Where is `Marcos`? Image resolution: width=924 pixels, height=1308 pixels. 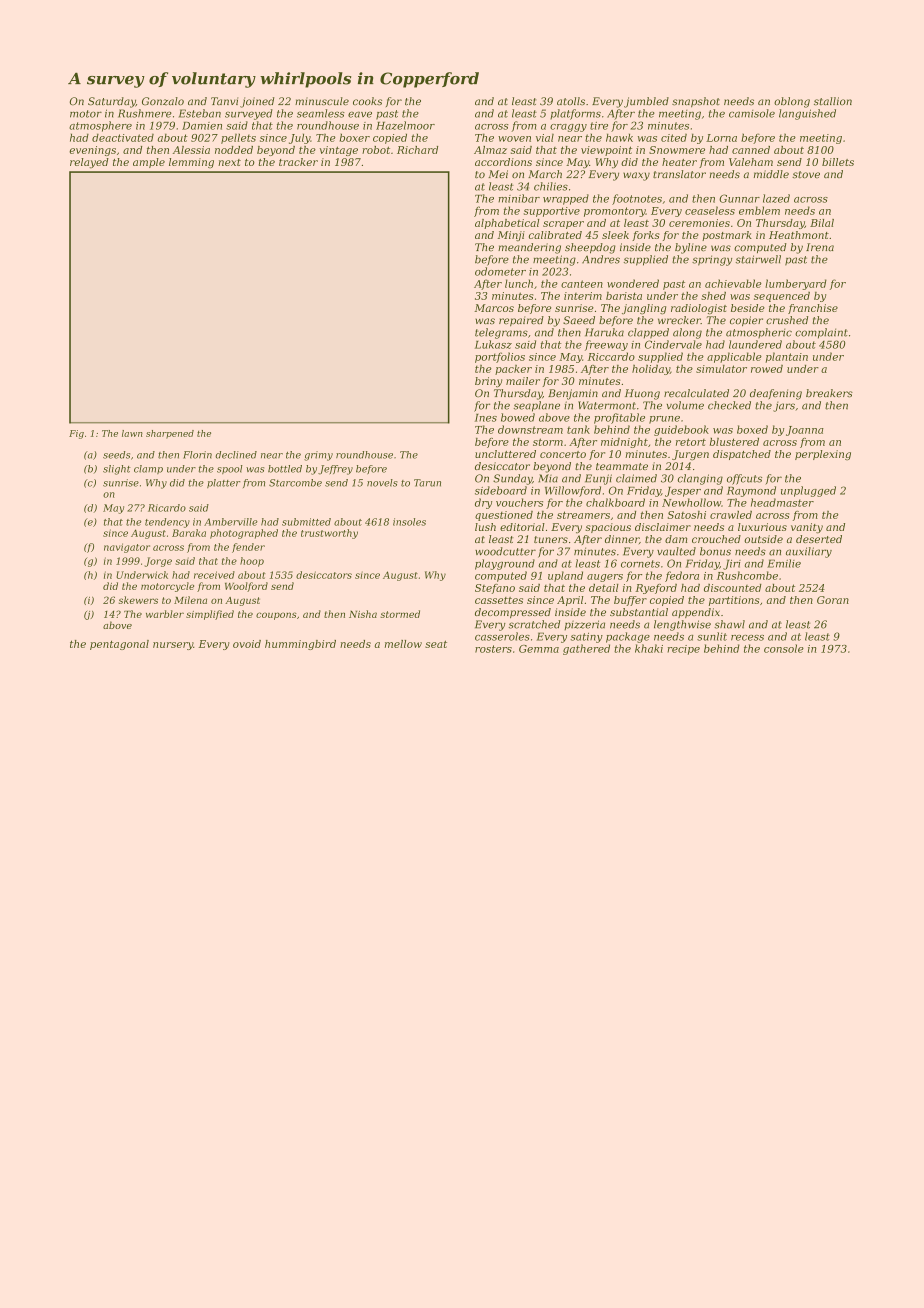 Marcos is located at coordinates (494, 308).
